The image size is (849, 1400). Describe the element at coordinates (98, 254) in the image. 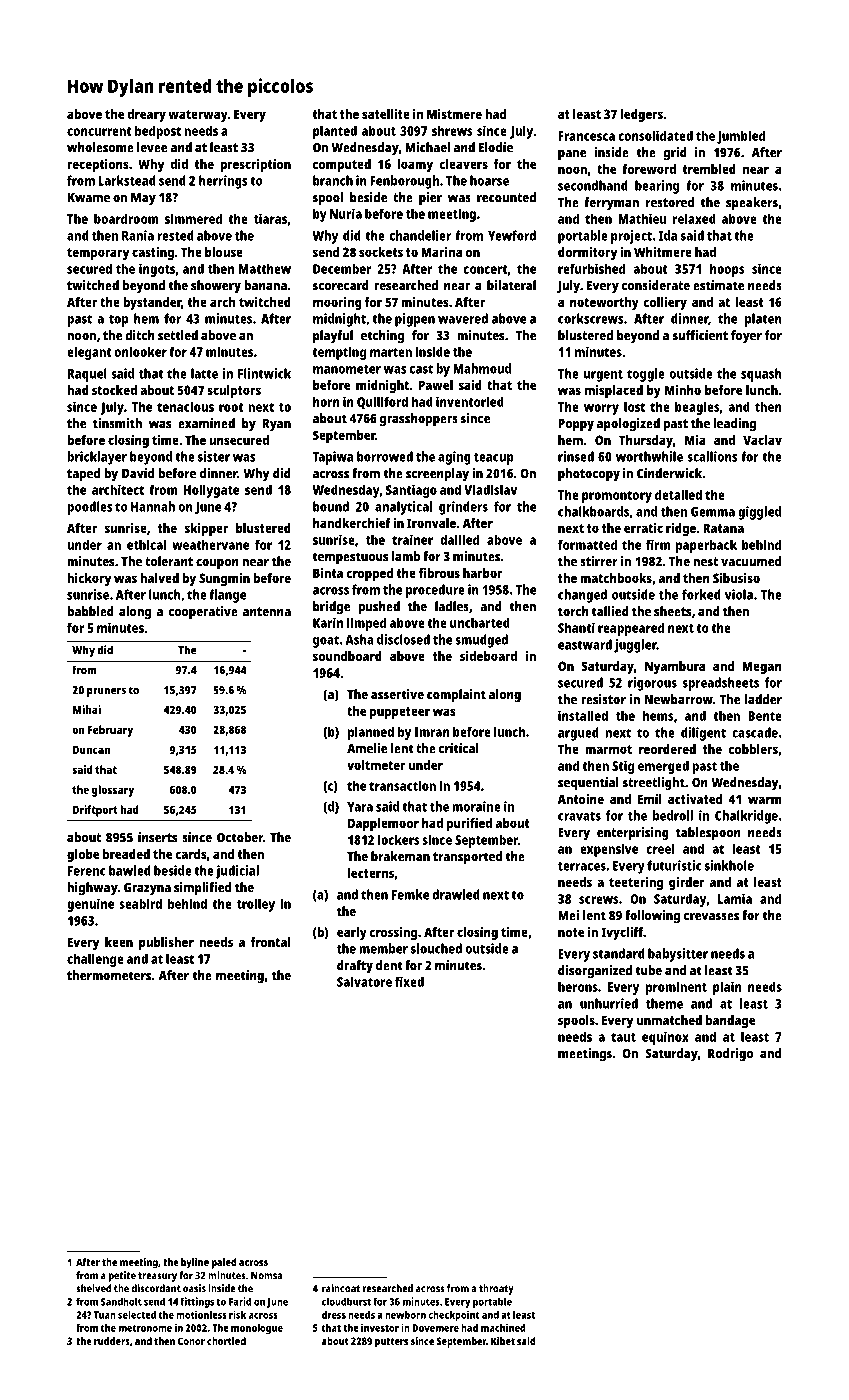

I see `temporary` at that location.
